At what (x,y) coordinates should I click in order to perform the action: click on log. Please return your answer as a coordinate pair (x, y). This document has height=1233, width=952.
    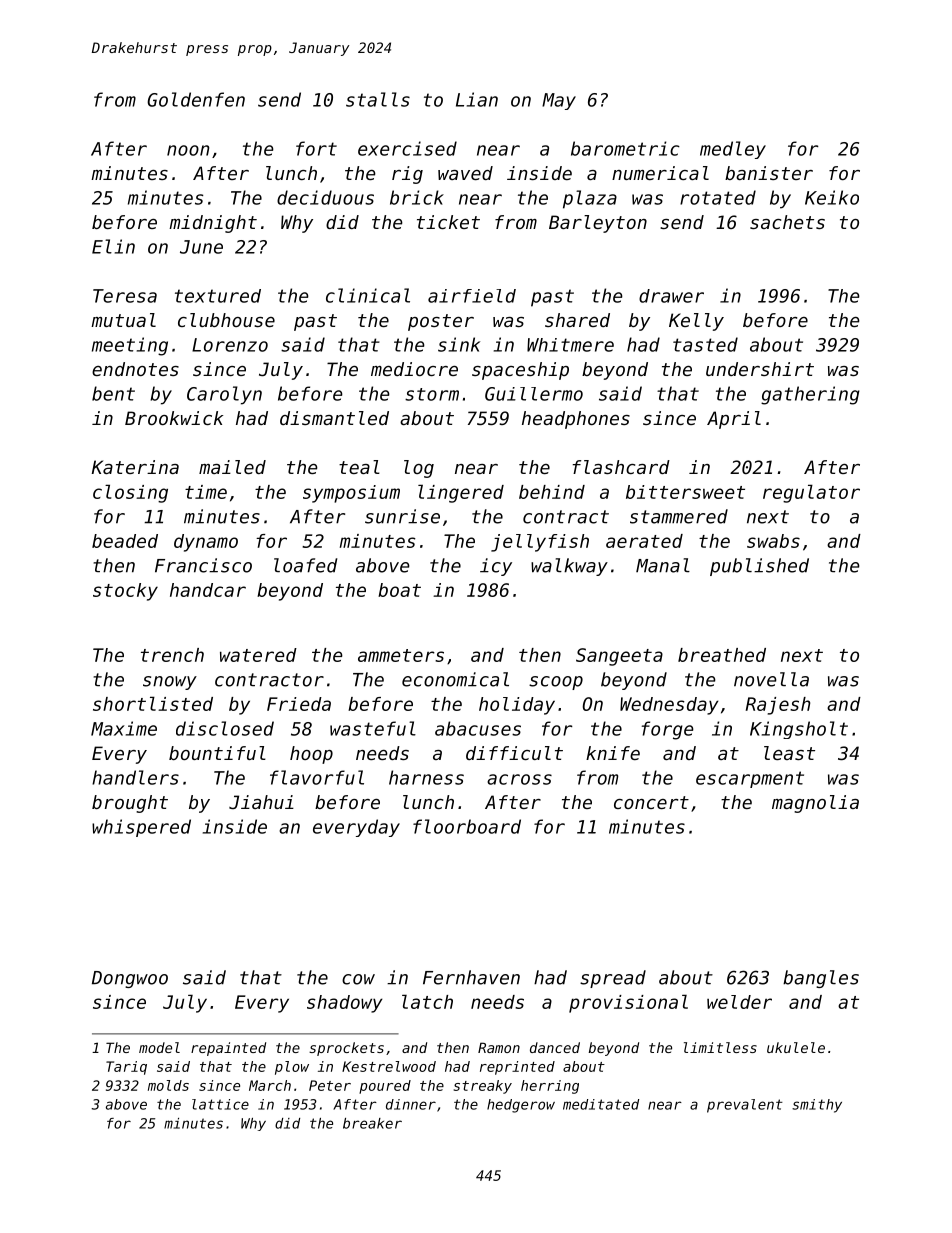
    Looking at the image, I should click on (419, 469).
